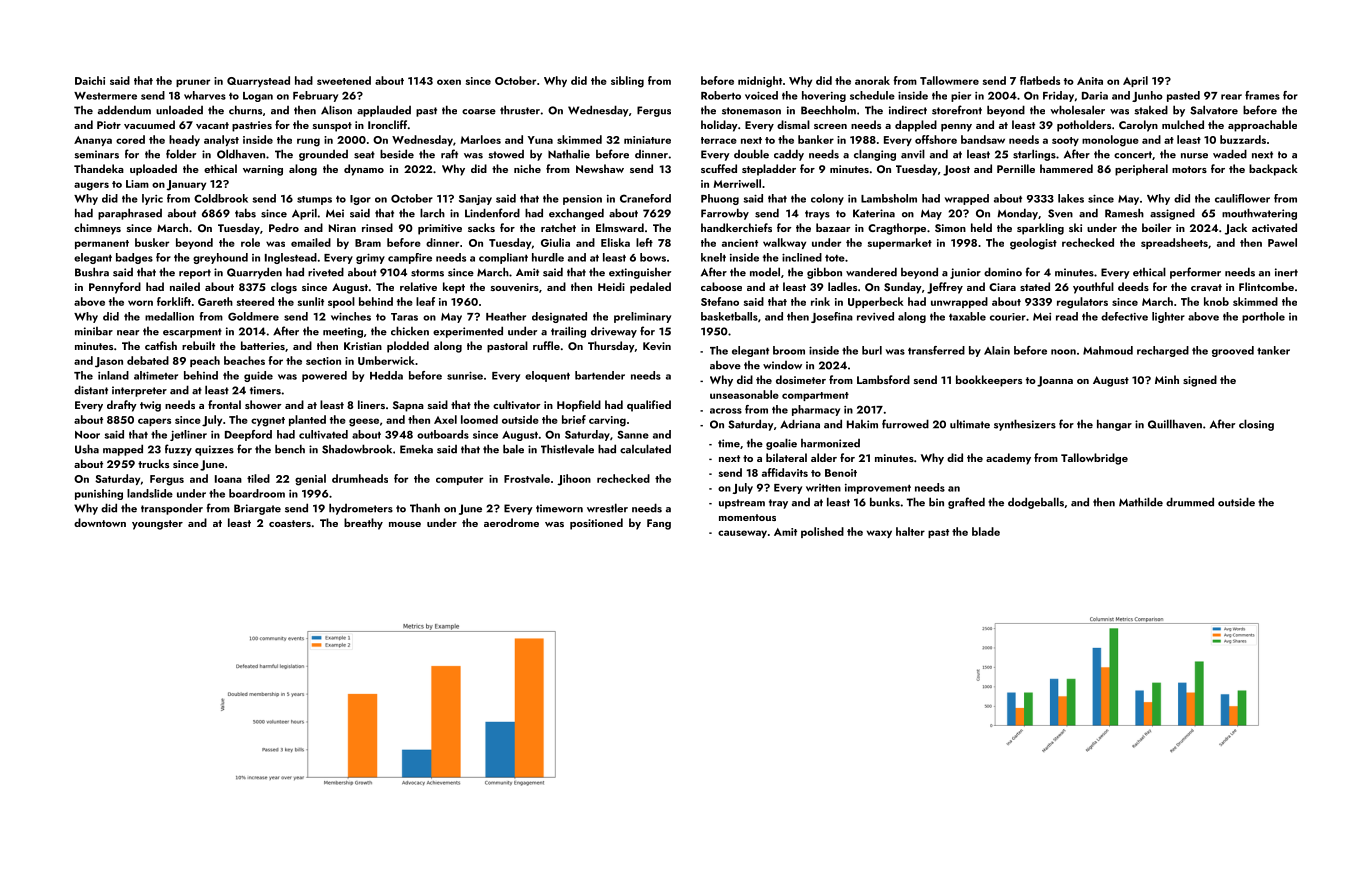 Image resolution: width=1372 pixels, height=887 pixels. I want to click on outboards, so click(443, 434).
